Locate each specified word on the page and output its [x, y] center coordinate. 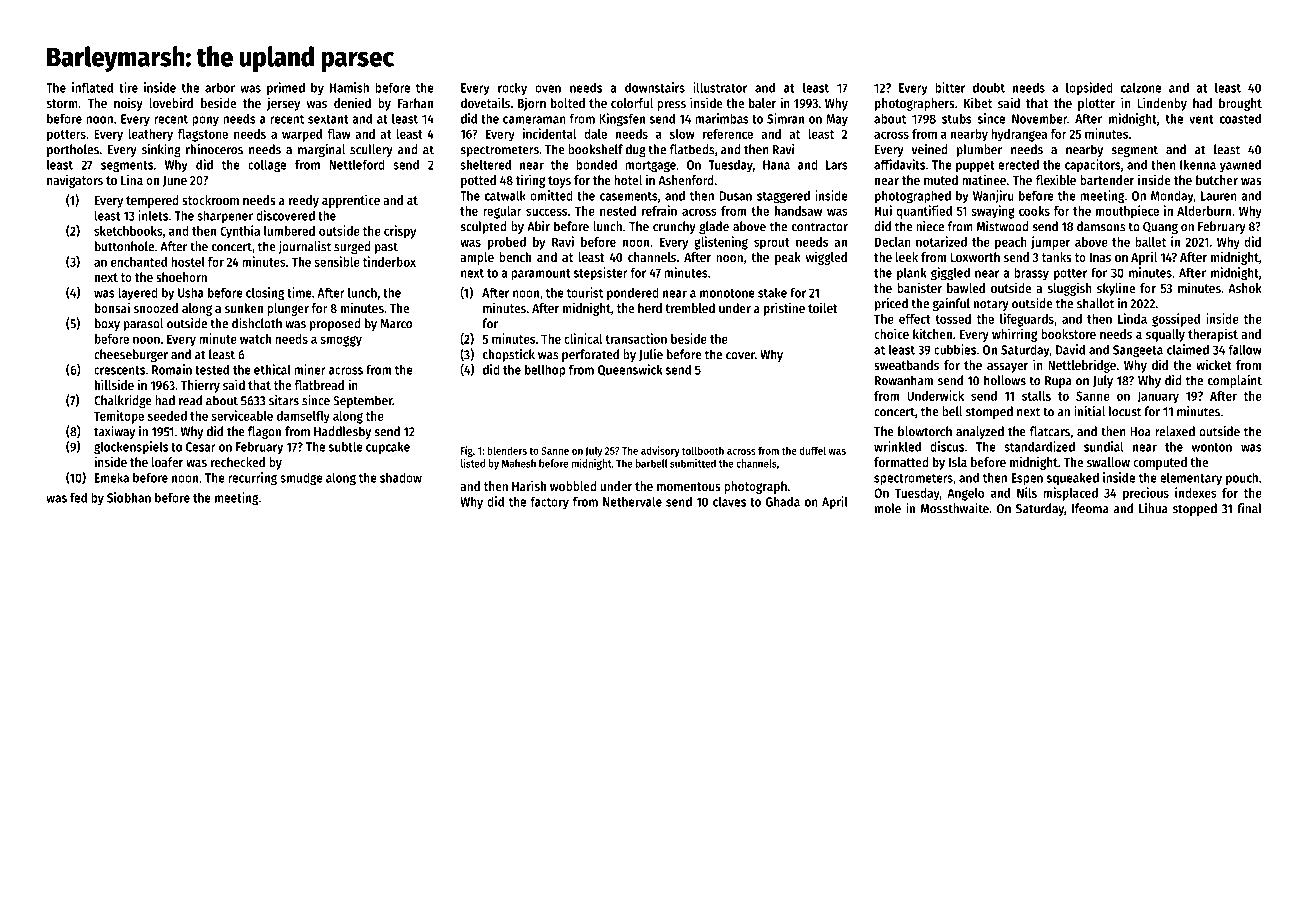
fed [78, 497]
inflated [92, 87]
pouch [1242, 479]
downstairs [655, 87]
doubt [989, 87]
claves [729, 501]
